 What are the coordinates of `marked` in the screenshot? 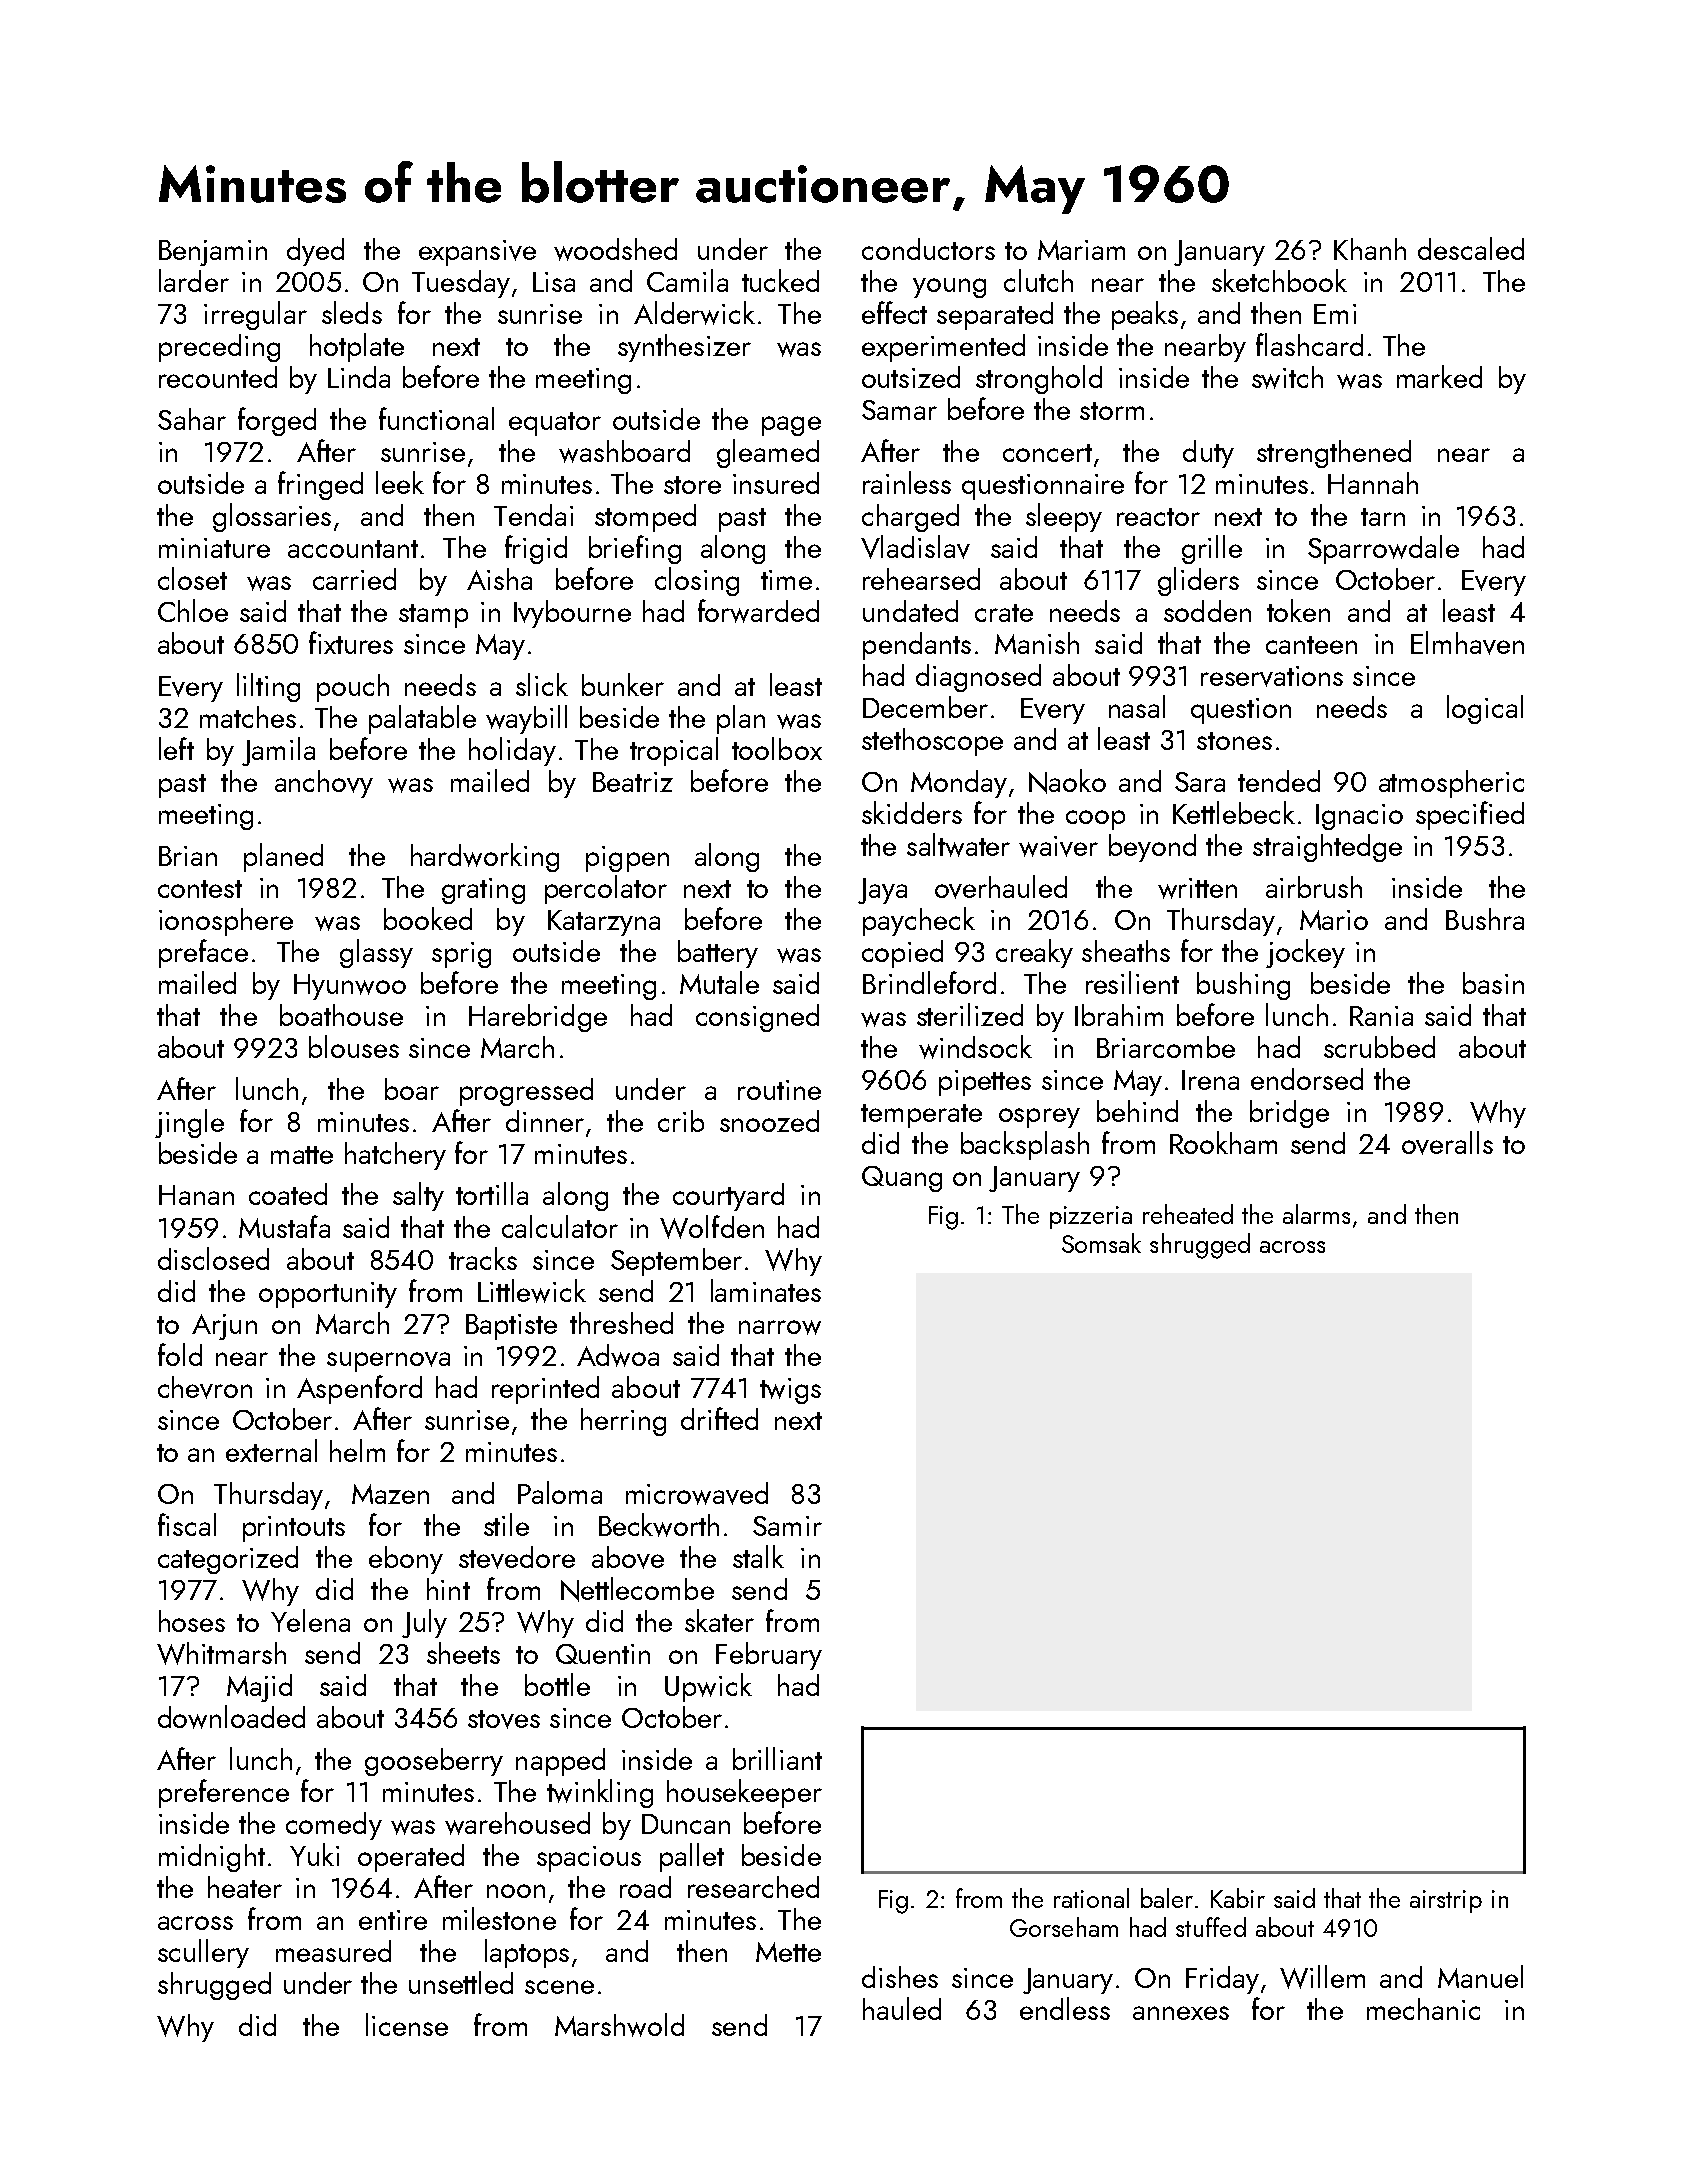 It's located at (1439, 376).
